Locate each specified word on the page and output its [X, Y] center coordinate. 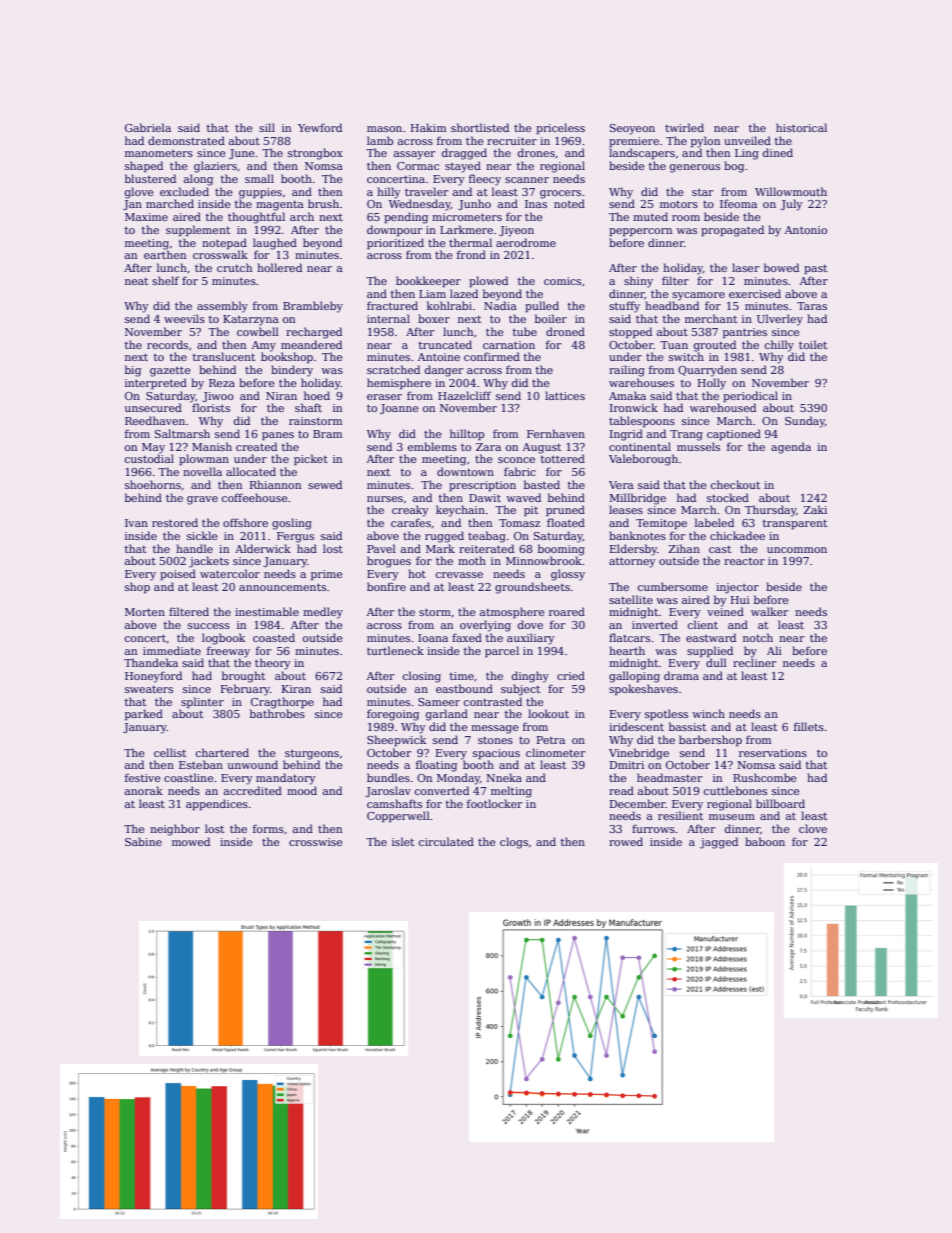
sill [267, 127]
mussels [698, 446]
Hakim [428, 127]
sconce [516, 460]
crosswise [316, 842]
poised [178, 575]
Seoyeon [632, 129]
